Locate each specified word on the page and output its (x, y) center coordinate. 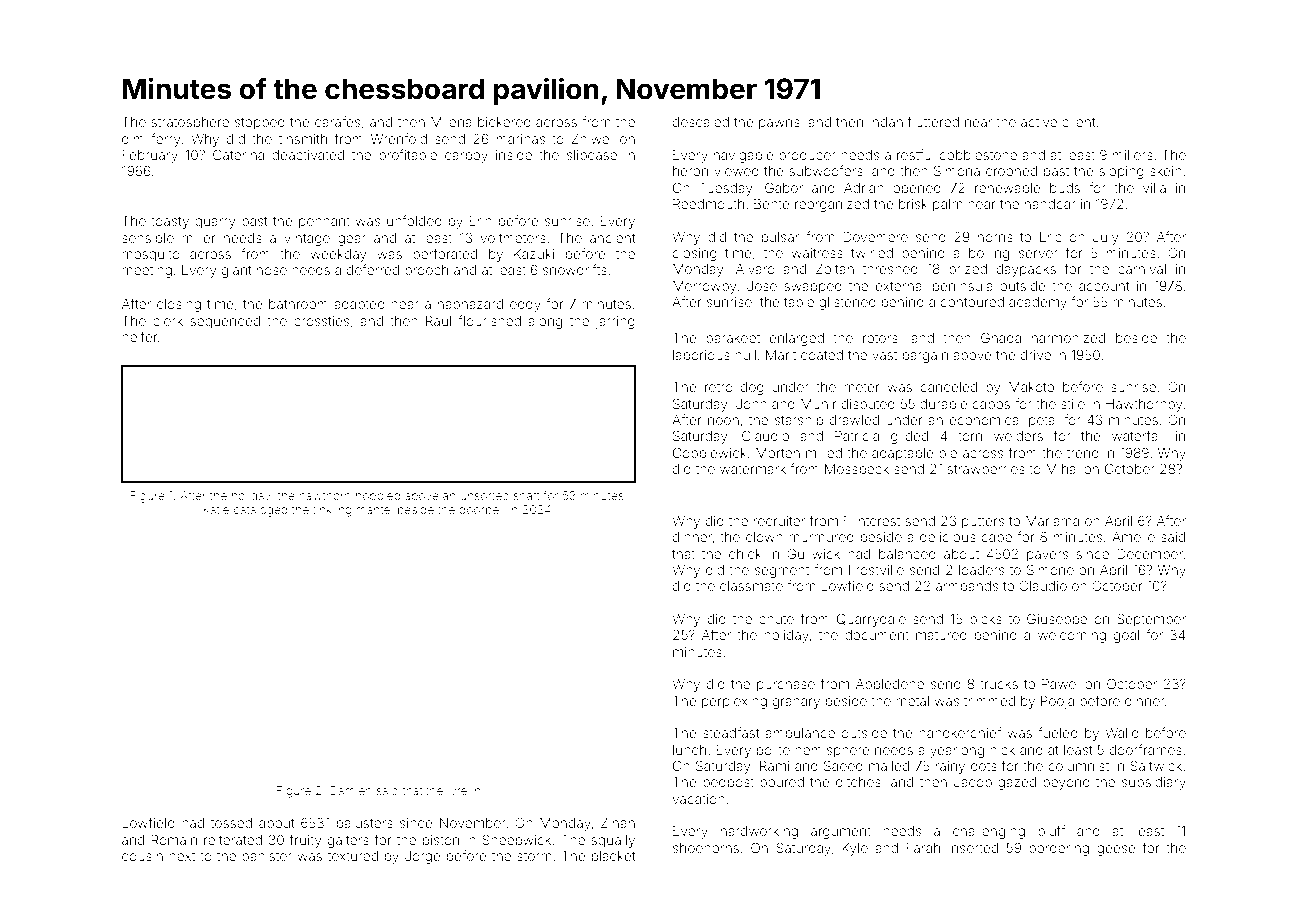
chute (776, 619)
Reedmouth (708, 204)
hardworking (759, 832)
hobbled (378, 495)
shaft (527, 495)
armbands (967, 586)
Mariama (1052, 521)
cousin (142, 856)
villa (1154, 188)
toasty (170, 222)
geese (1116, 850)
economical (985, 420)
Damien (351, 790)
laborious (701, 355)
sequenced (225, 322)
